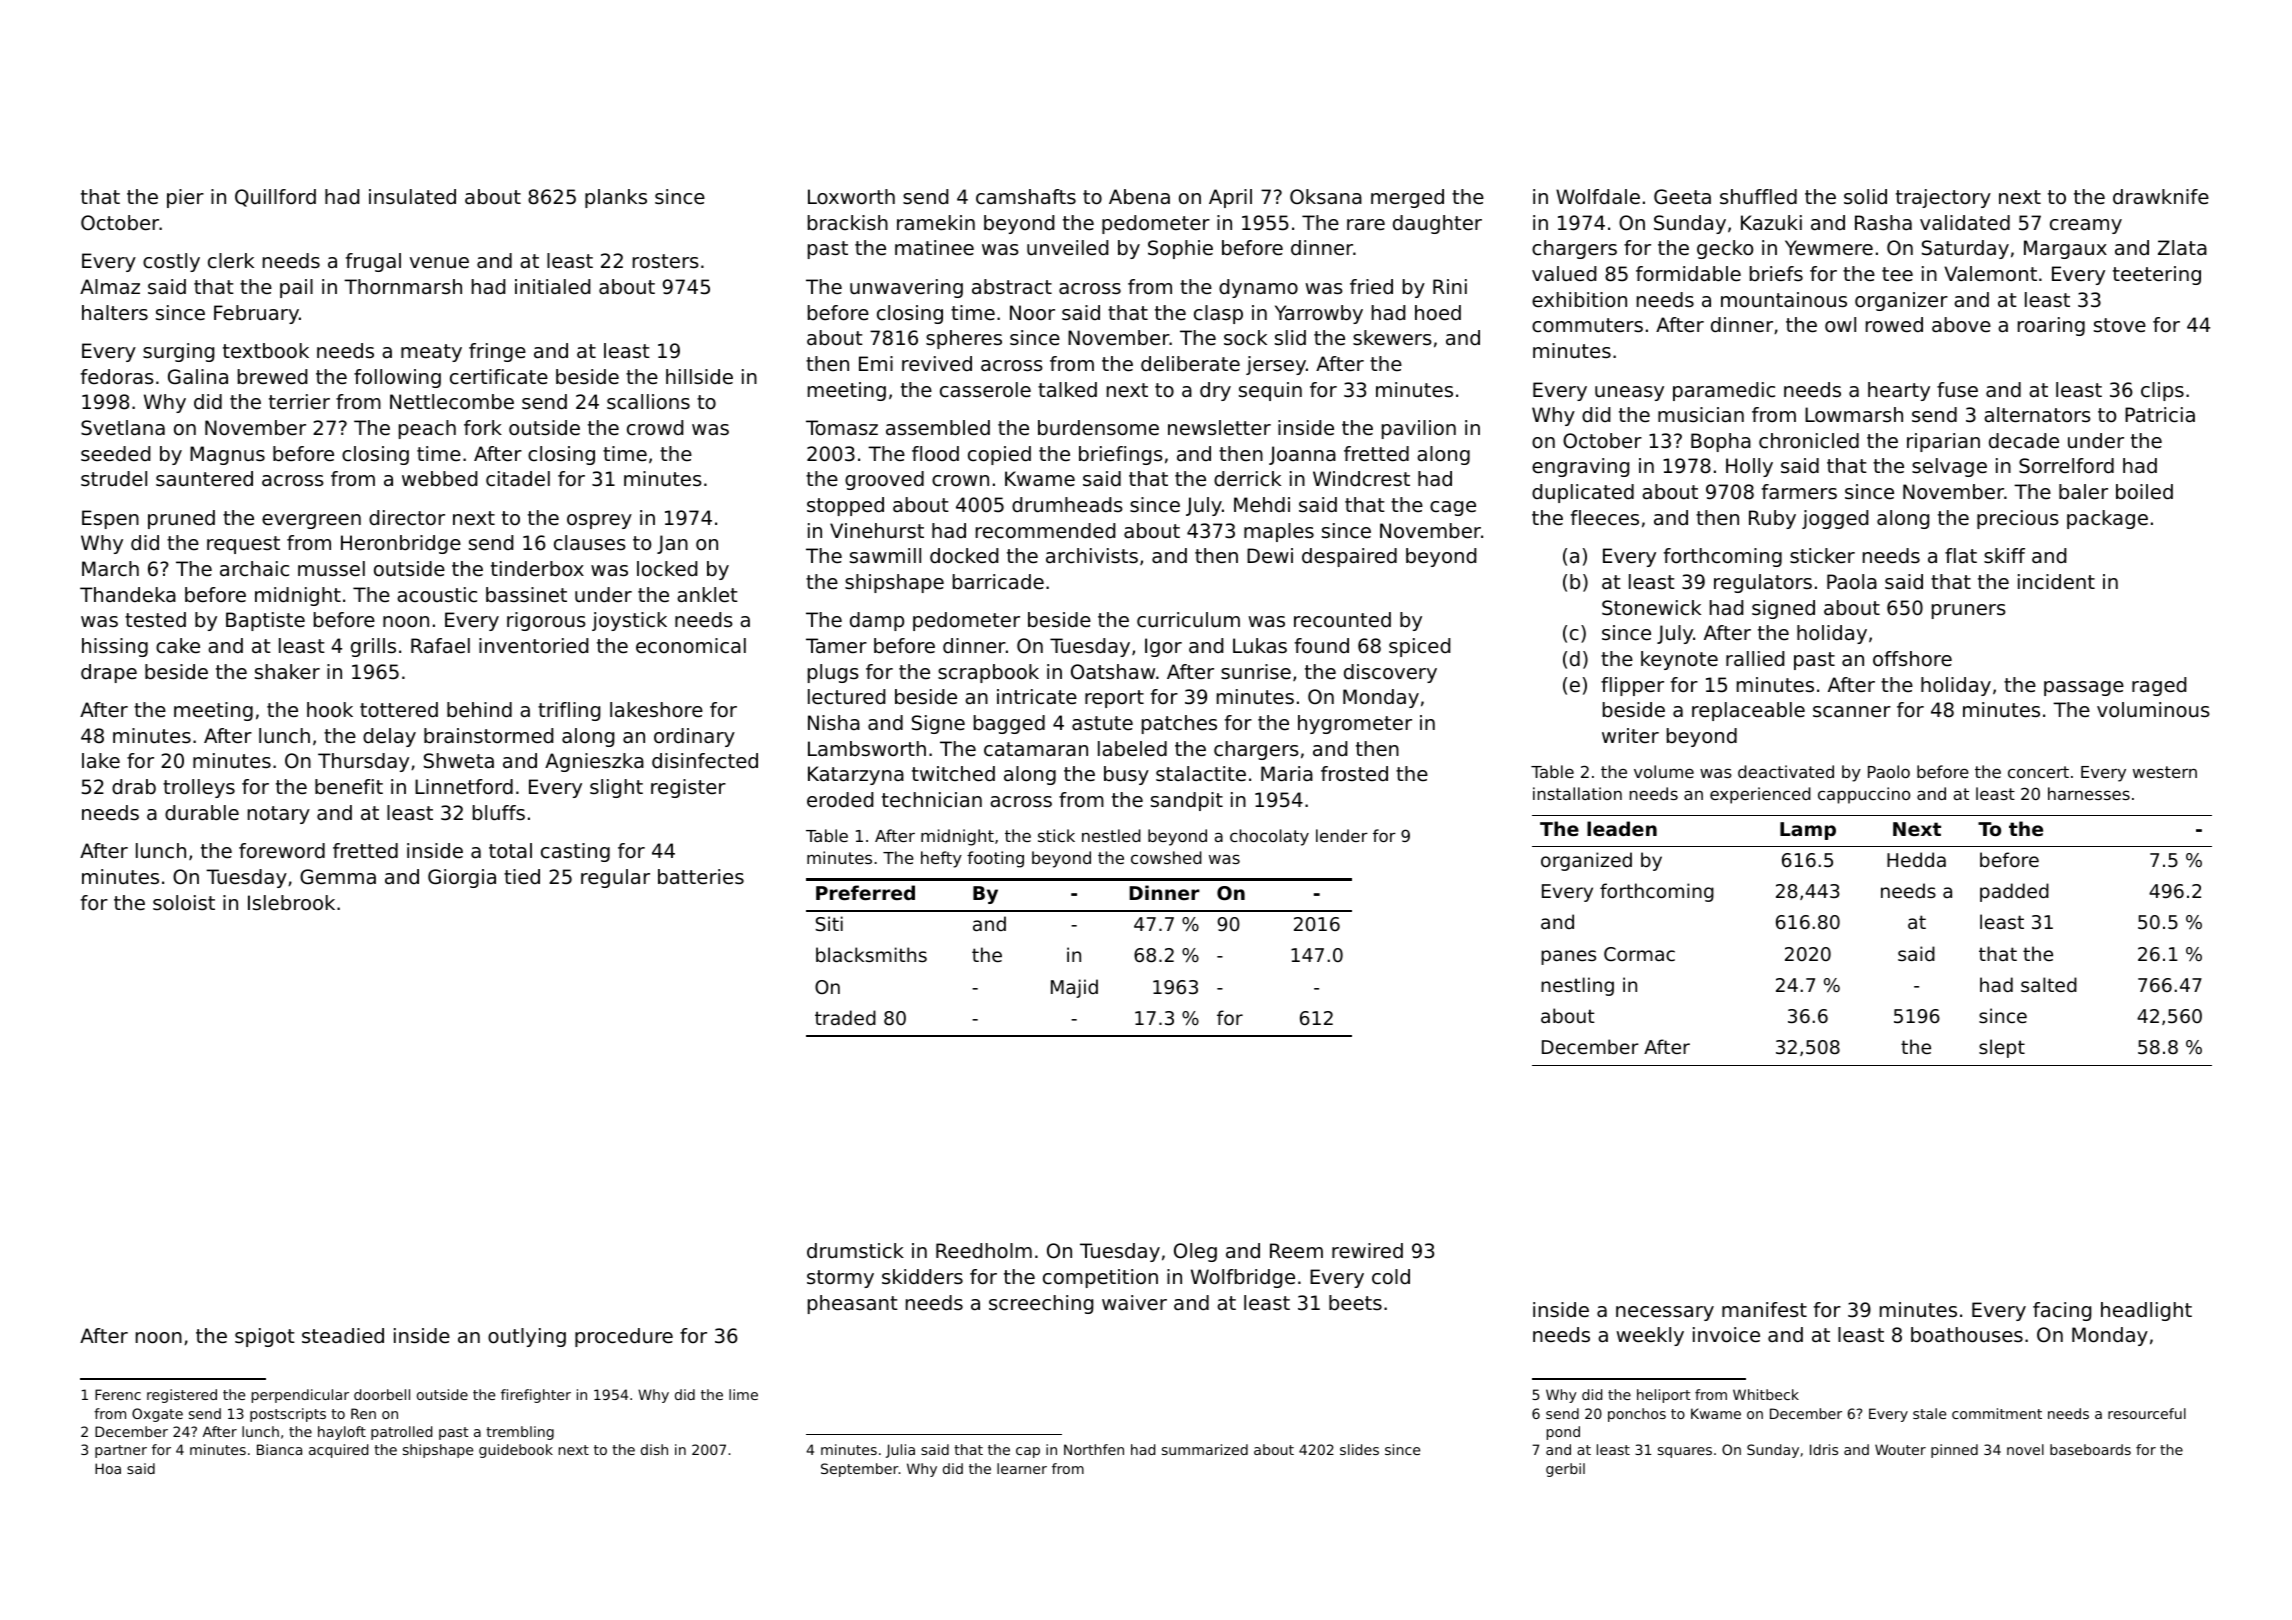 This screenshot has height=1620, width=2292. What do you see at coordinates (851, 197) in the screenshot?
I see `Loxworth` at bounding box center [851, 197].
